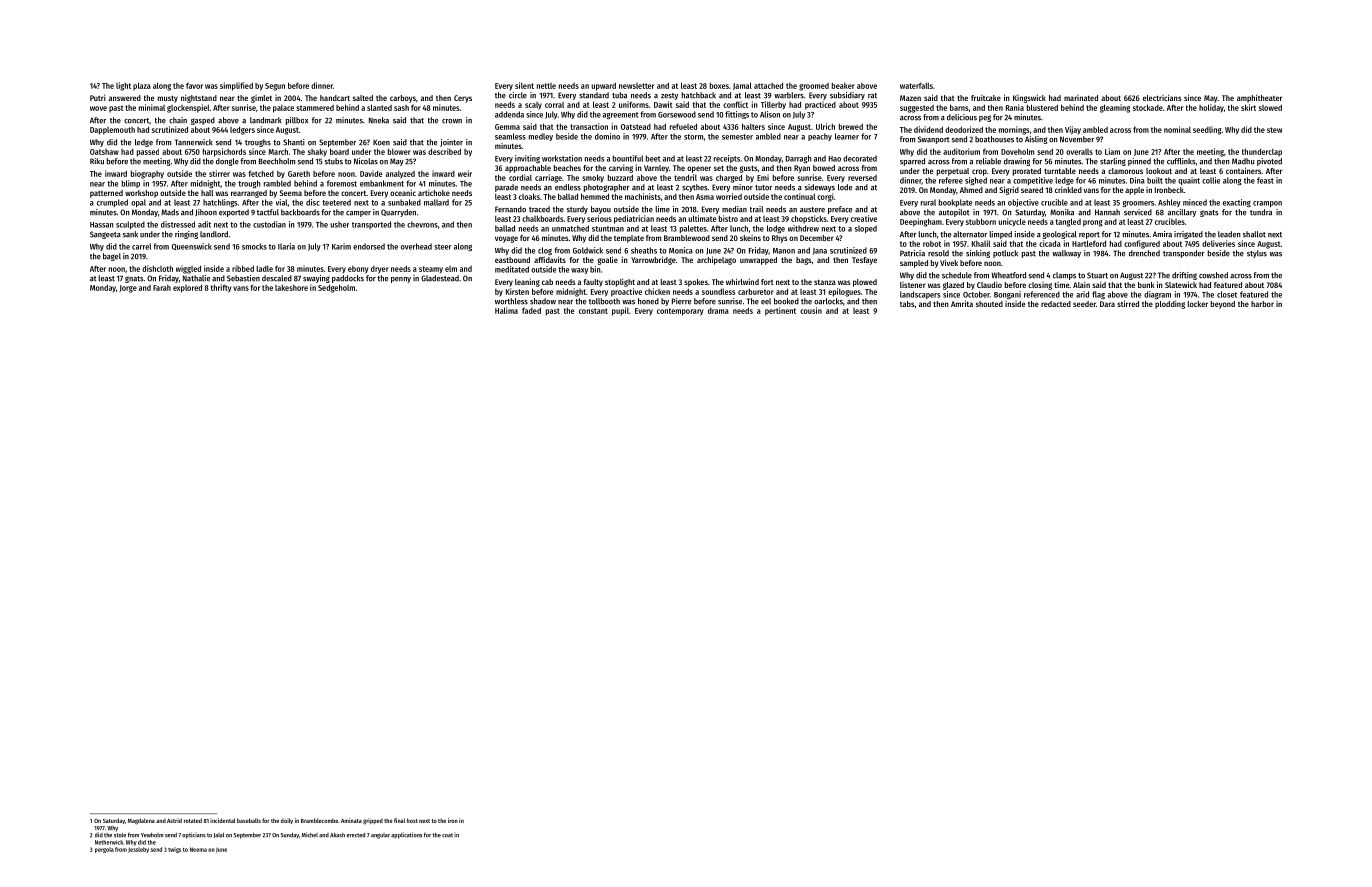  What do you see at coordinates (1056, 304) in the page?
I see `redacted` at bounding box center [1056, 304].
